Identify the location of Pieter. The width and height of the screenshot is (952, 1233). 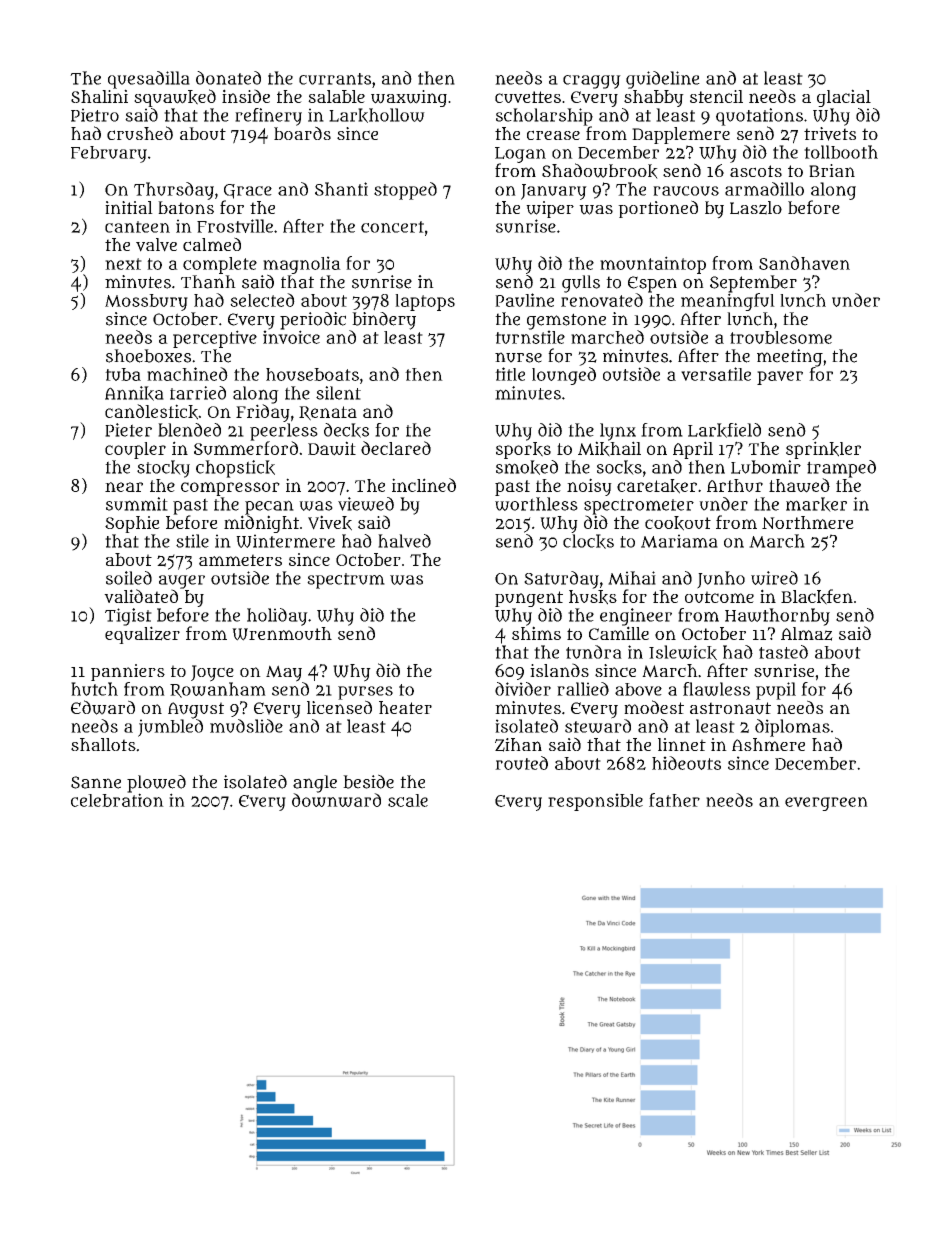
(128, 430).
